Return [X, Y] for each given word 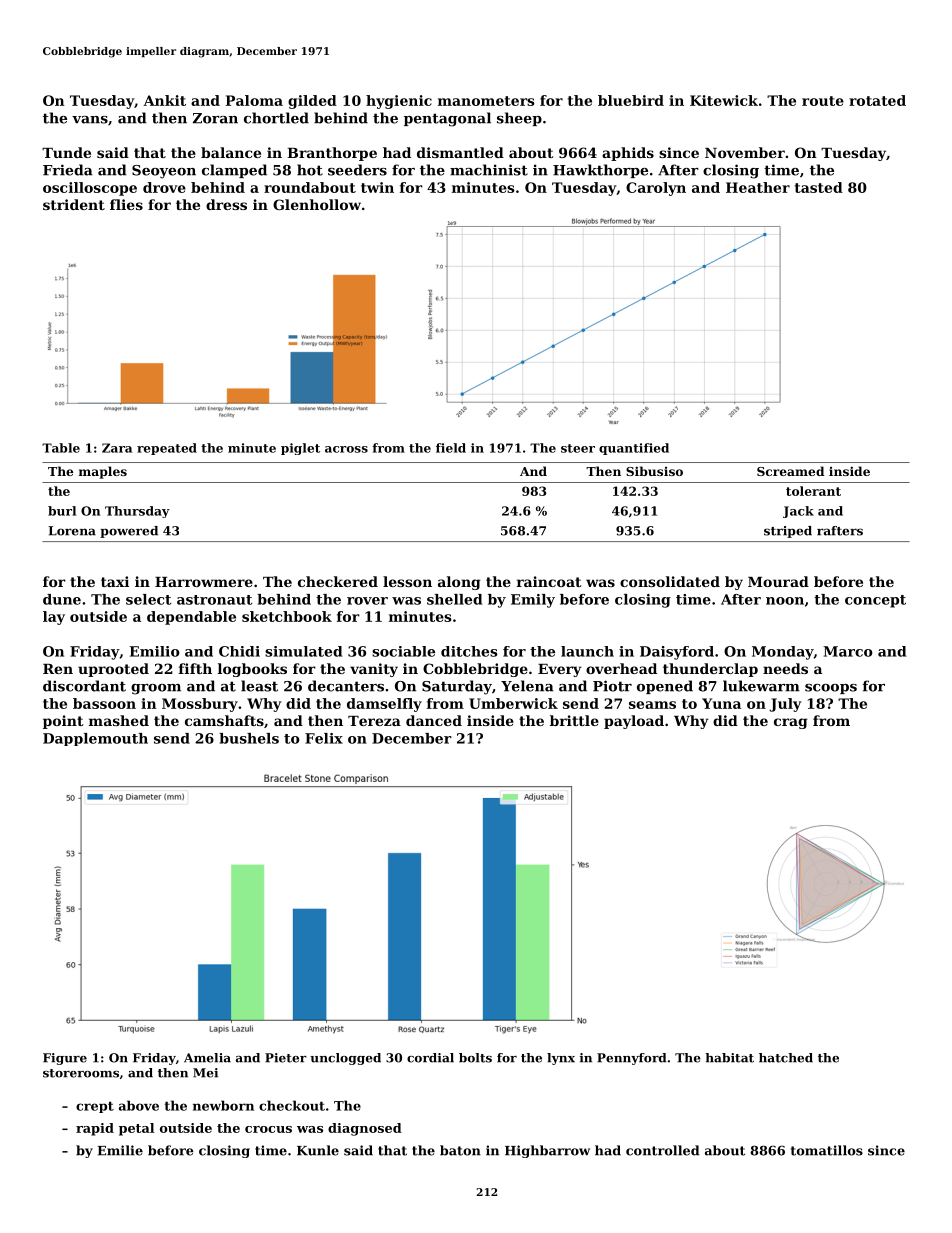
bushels [249, 738]
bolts [475, 1058]
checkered [338, 581]
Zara [117, 448]
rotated [877, 100]
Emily [533, 601]
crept [95, 1107]
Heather [758, 187]
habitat [729, 1058]
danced [434, 720]
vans [90, 120]
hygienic [399, 102]
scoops [831, 689]
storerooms [81, 1073]
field [451, 448]
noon [785, 601]
